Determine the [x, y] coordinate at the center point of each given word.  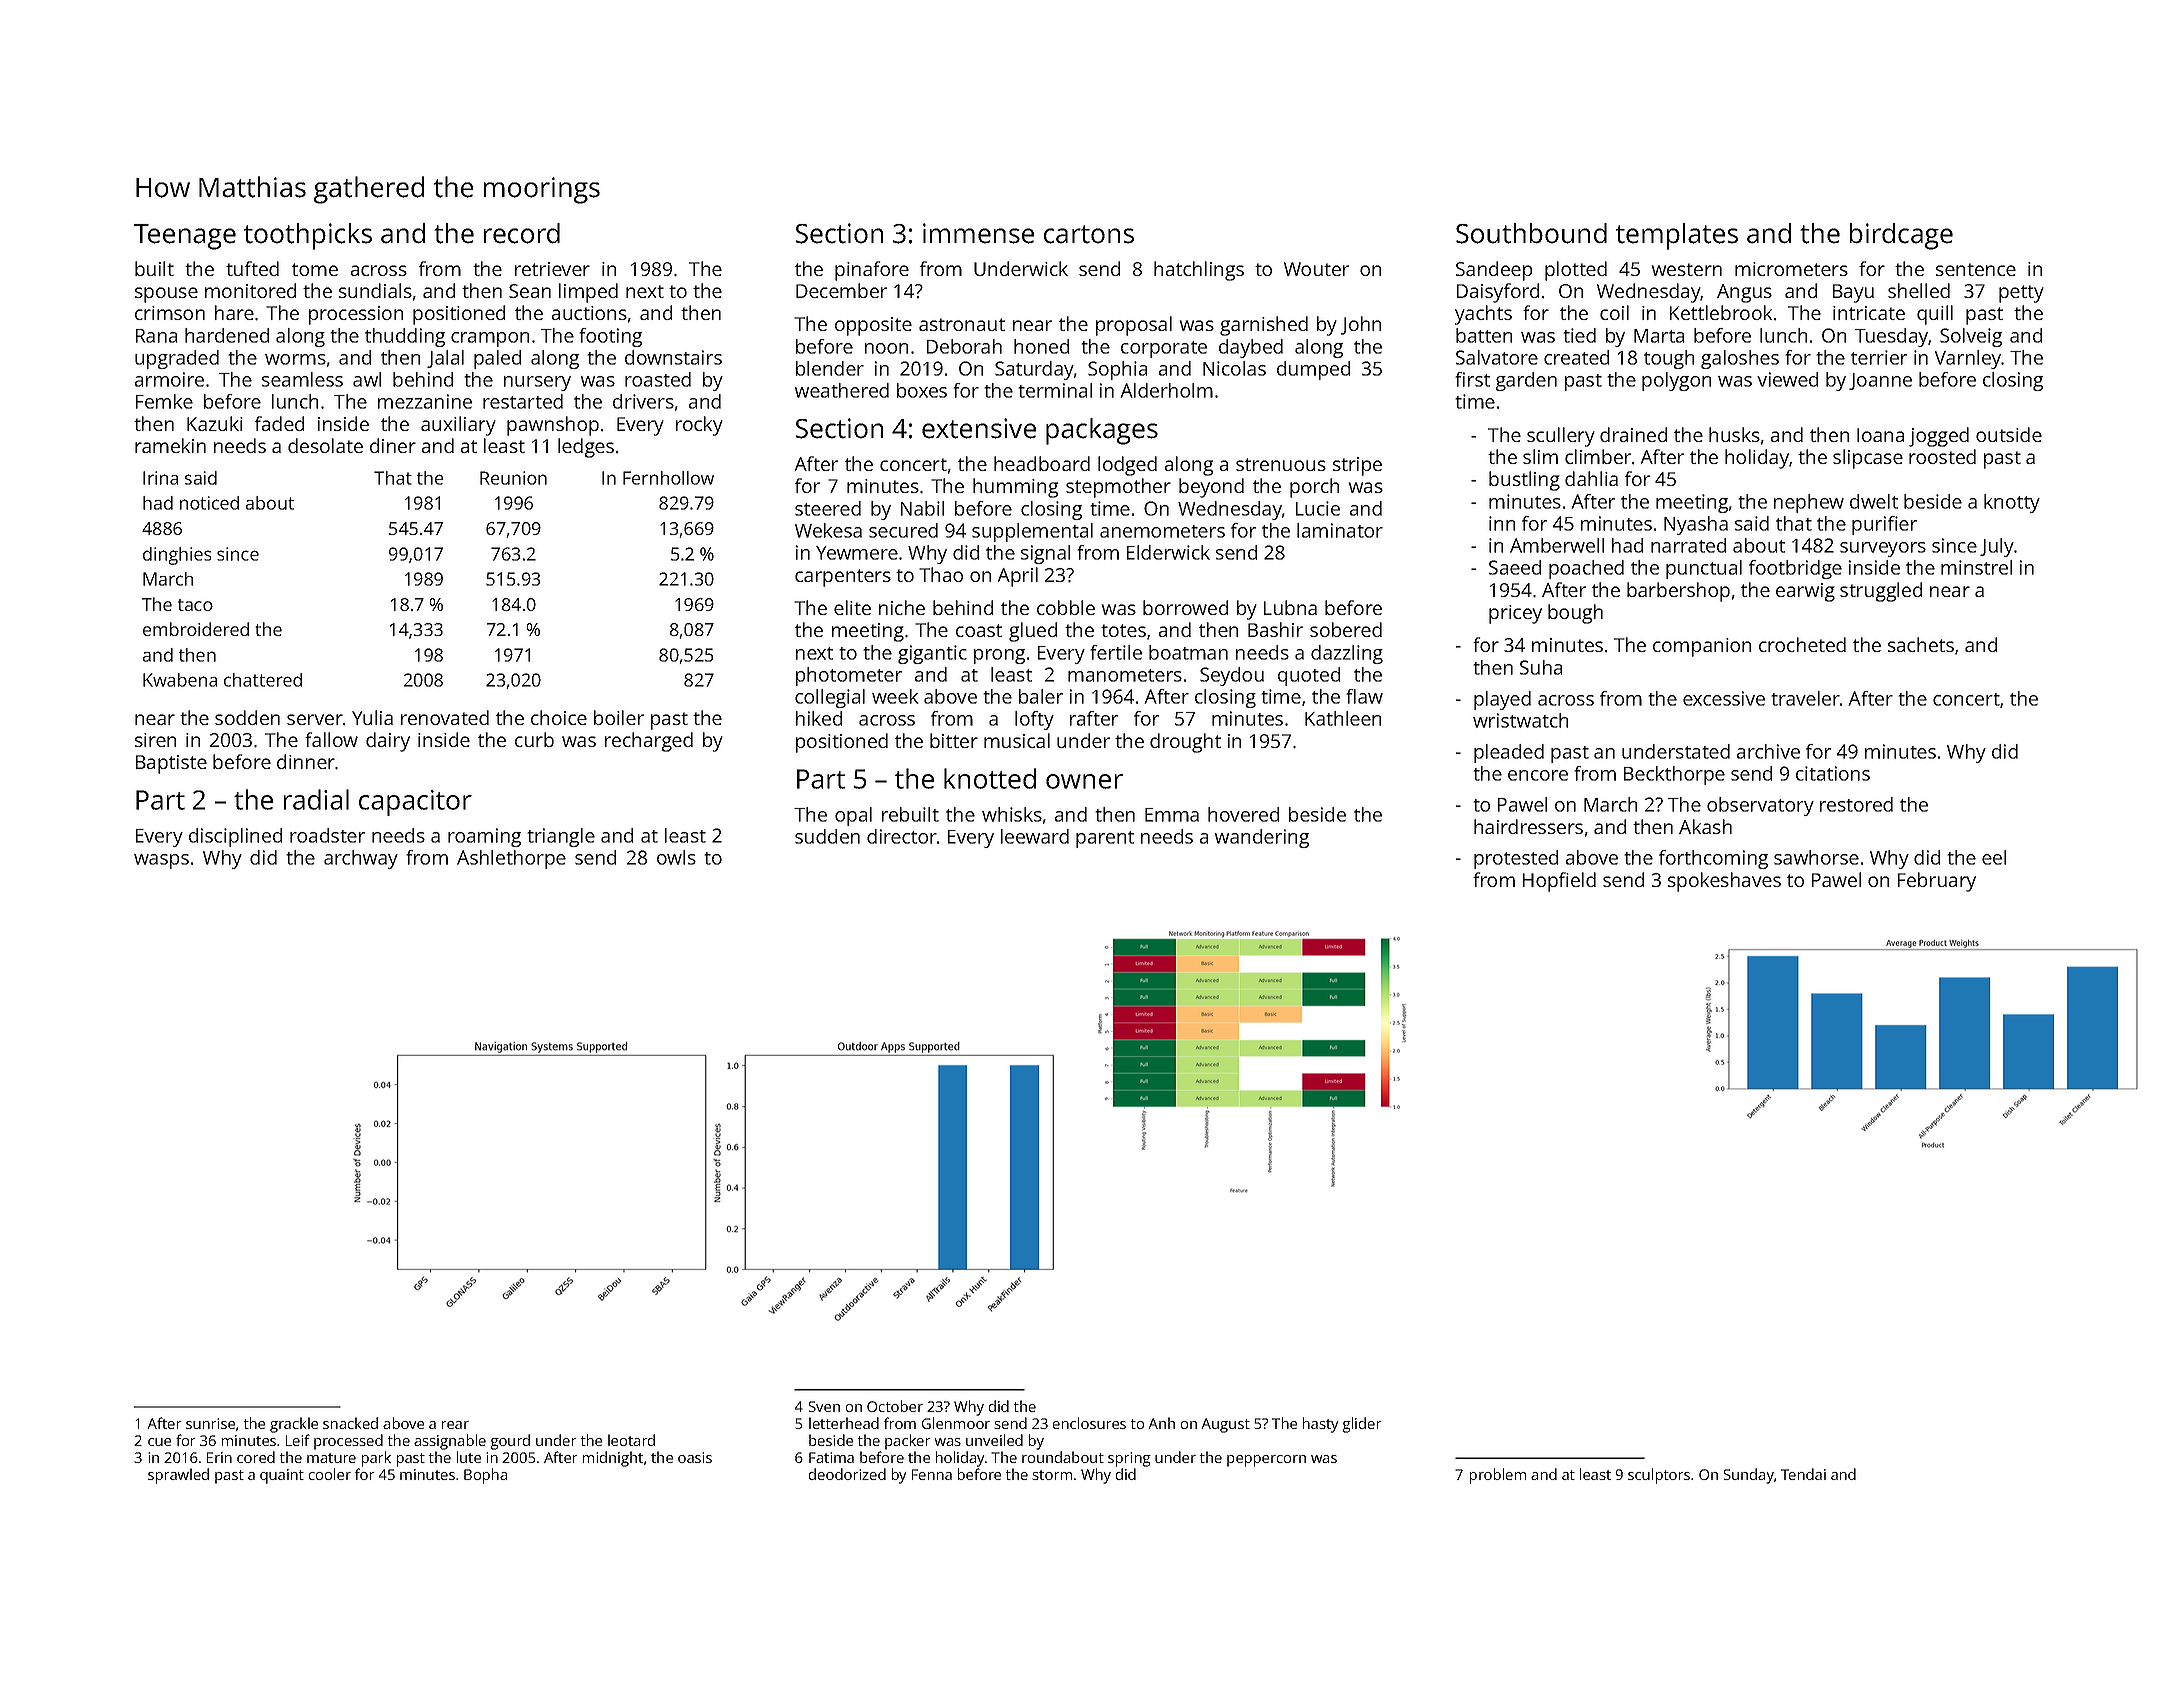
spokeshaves [1724, 882]
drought [1185, 743]
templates [1677, 236]
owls [676, 857]
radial [316, 799]
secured [903, 530]
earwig [1805, 592]
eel [1994, 857]
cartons [1089, 234]
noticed [209, 503]
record [522, 233]
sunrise [210, 1423]
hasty [1321, 1425]
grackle [294, 1425]
